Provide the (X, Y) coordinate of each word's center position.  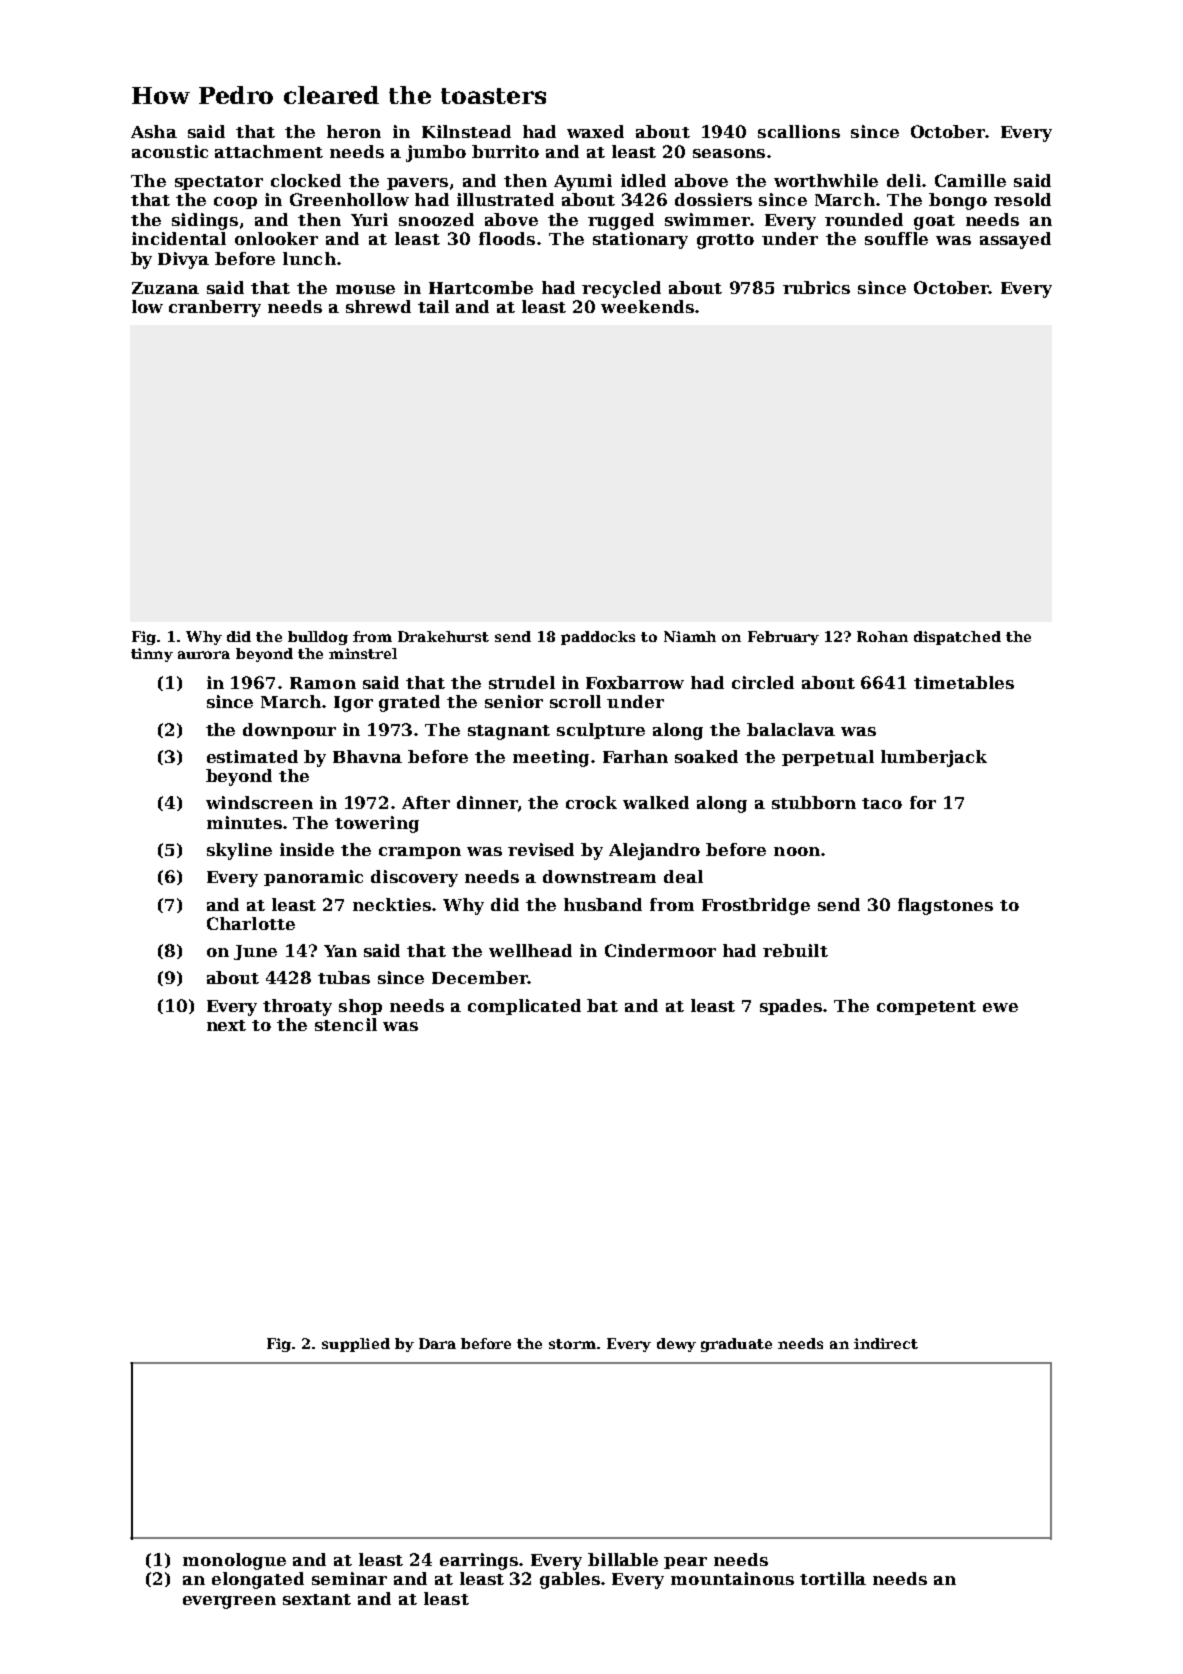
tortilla (833, 1578)
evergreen (229, 1602)
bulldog (318, 638)
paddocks (598, 638)
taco (882, 803)
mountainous (732, 1578)
